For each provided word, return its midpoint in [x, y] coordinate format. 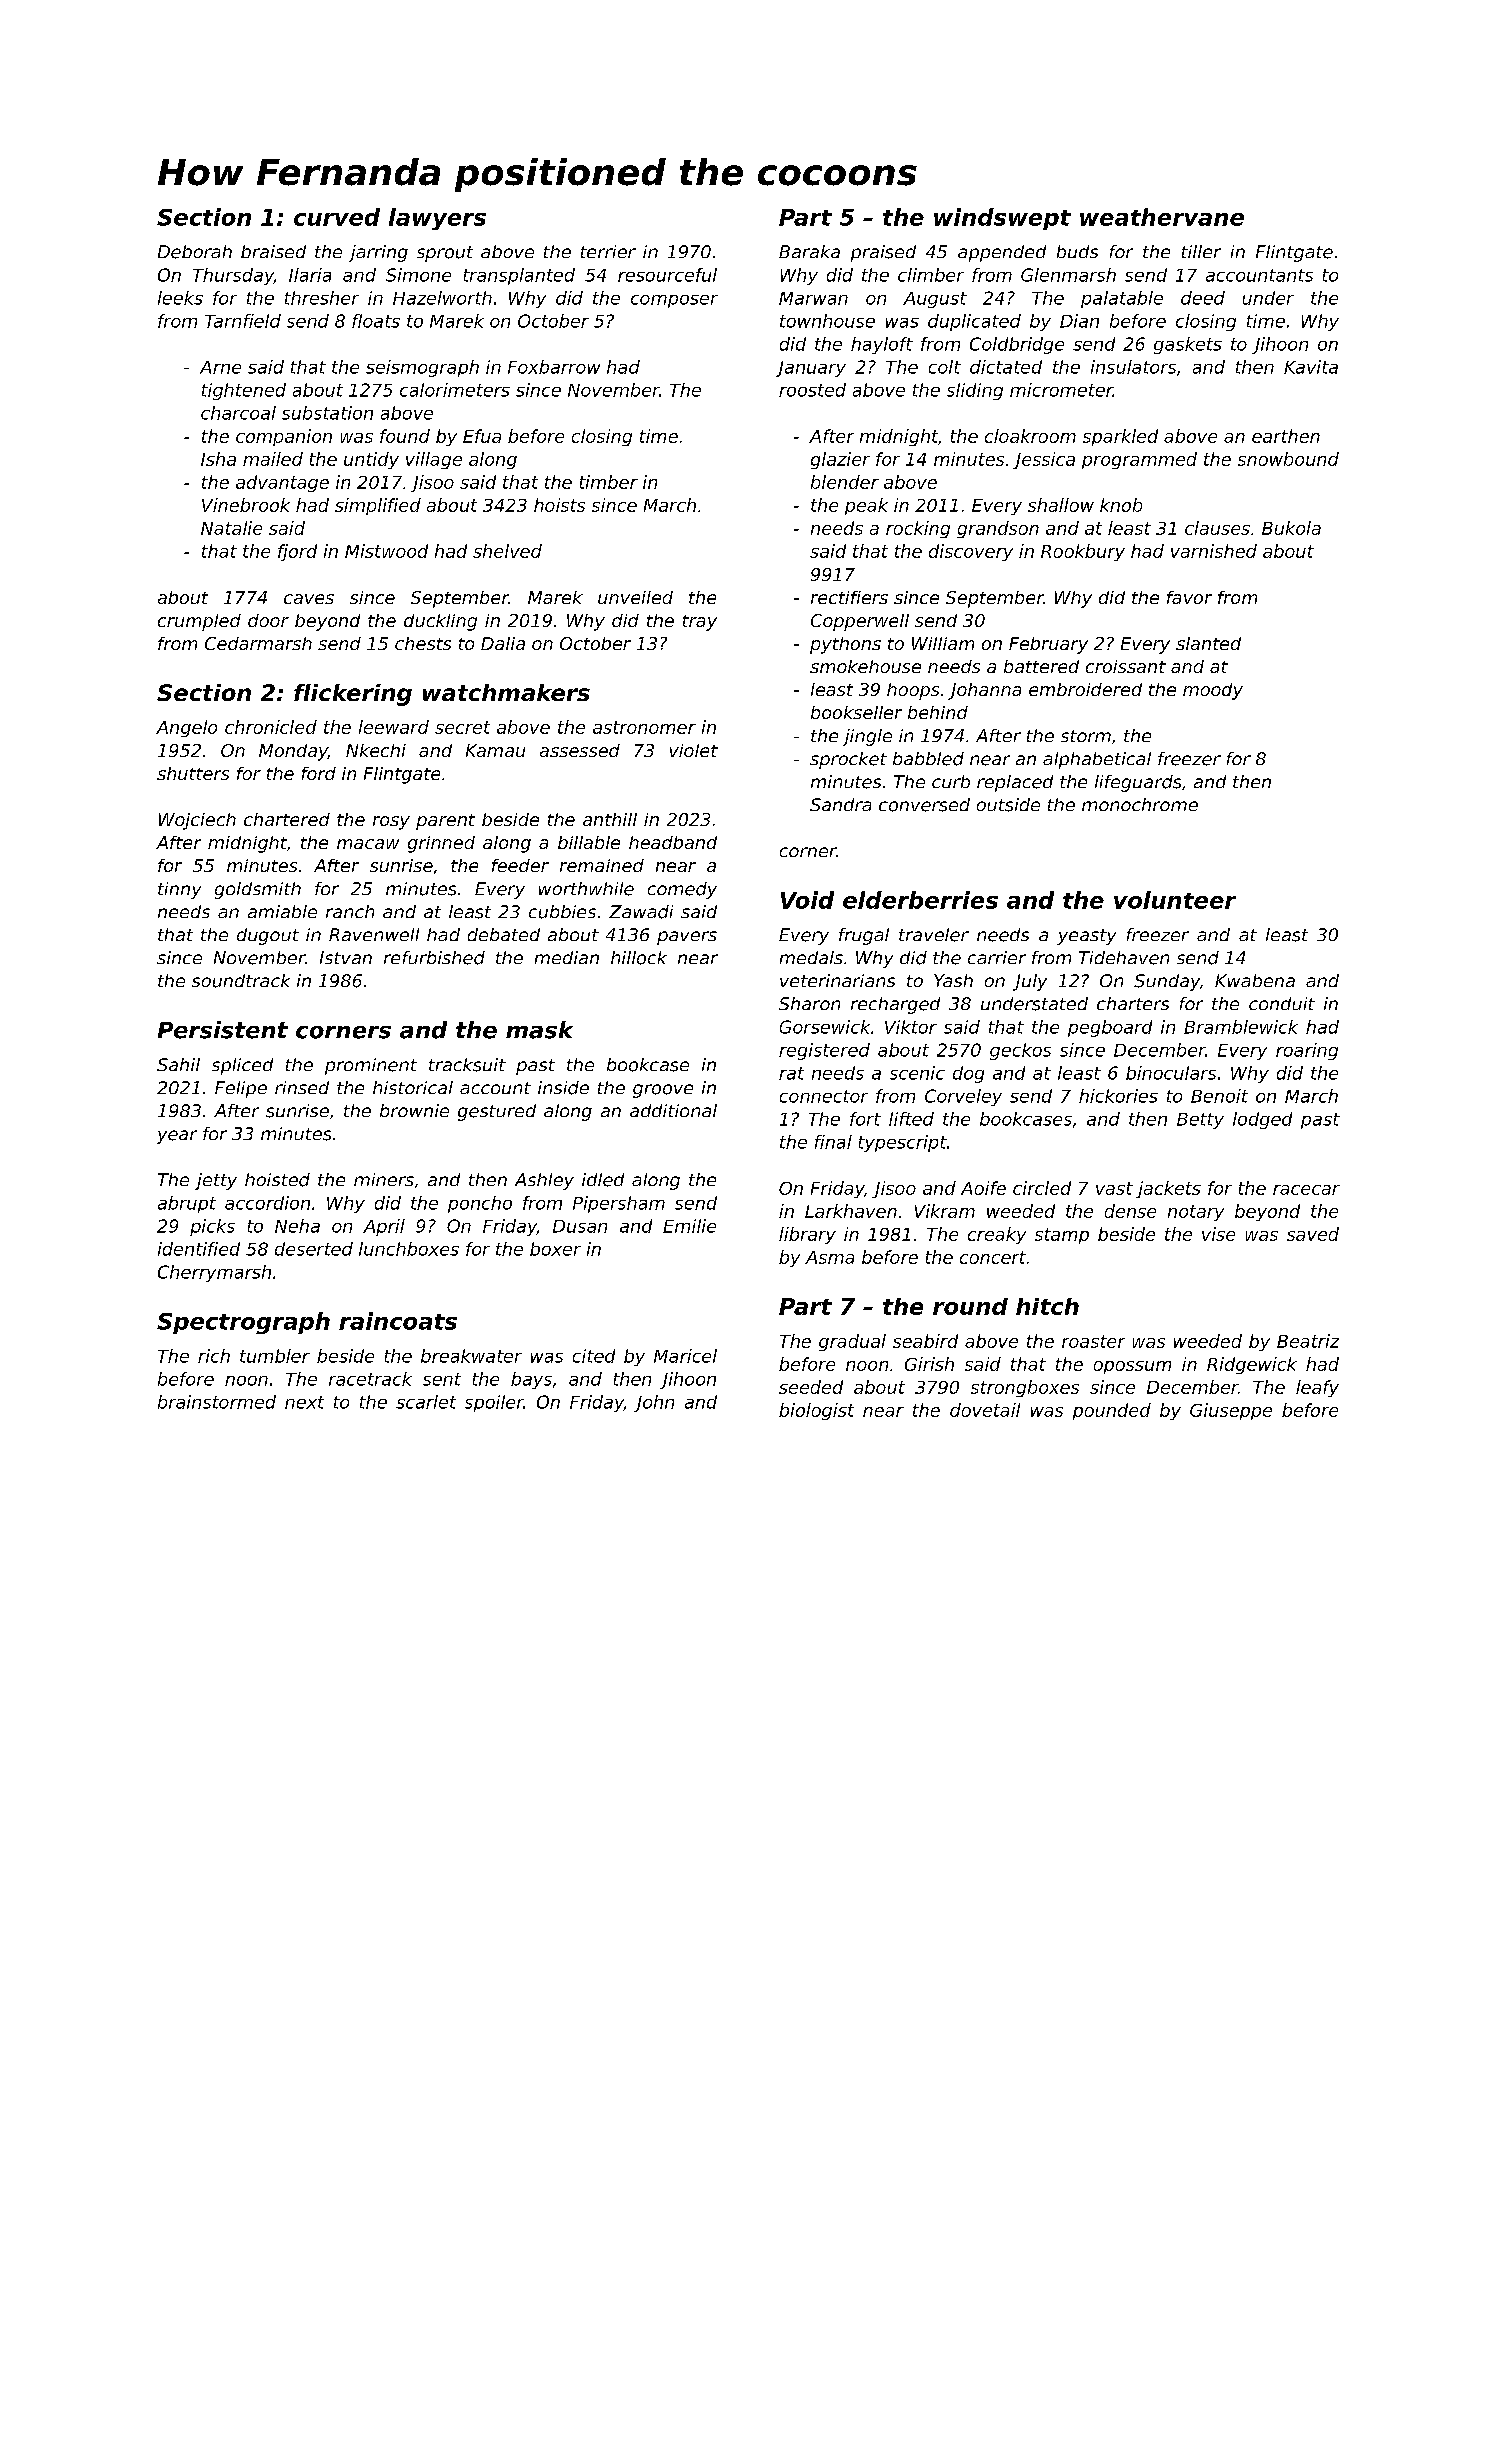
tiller [1201, 251]
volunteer [1175, 900]
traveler [934, 935]
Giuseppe [1231, 1411]
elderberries [920, 900]
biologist [816, 1411]
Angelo [186, 728]
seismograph [422, 368]
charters [1133, 1003]
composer [674, 301]
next [304, 1402]
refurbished [434, 958]
